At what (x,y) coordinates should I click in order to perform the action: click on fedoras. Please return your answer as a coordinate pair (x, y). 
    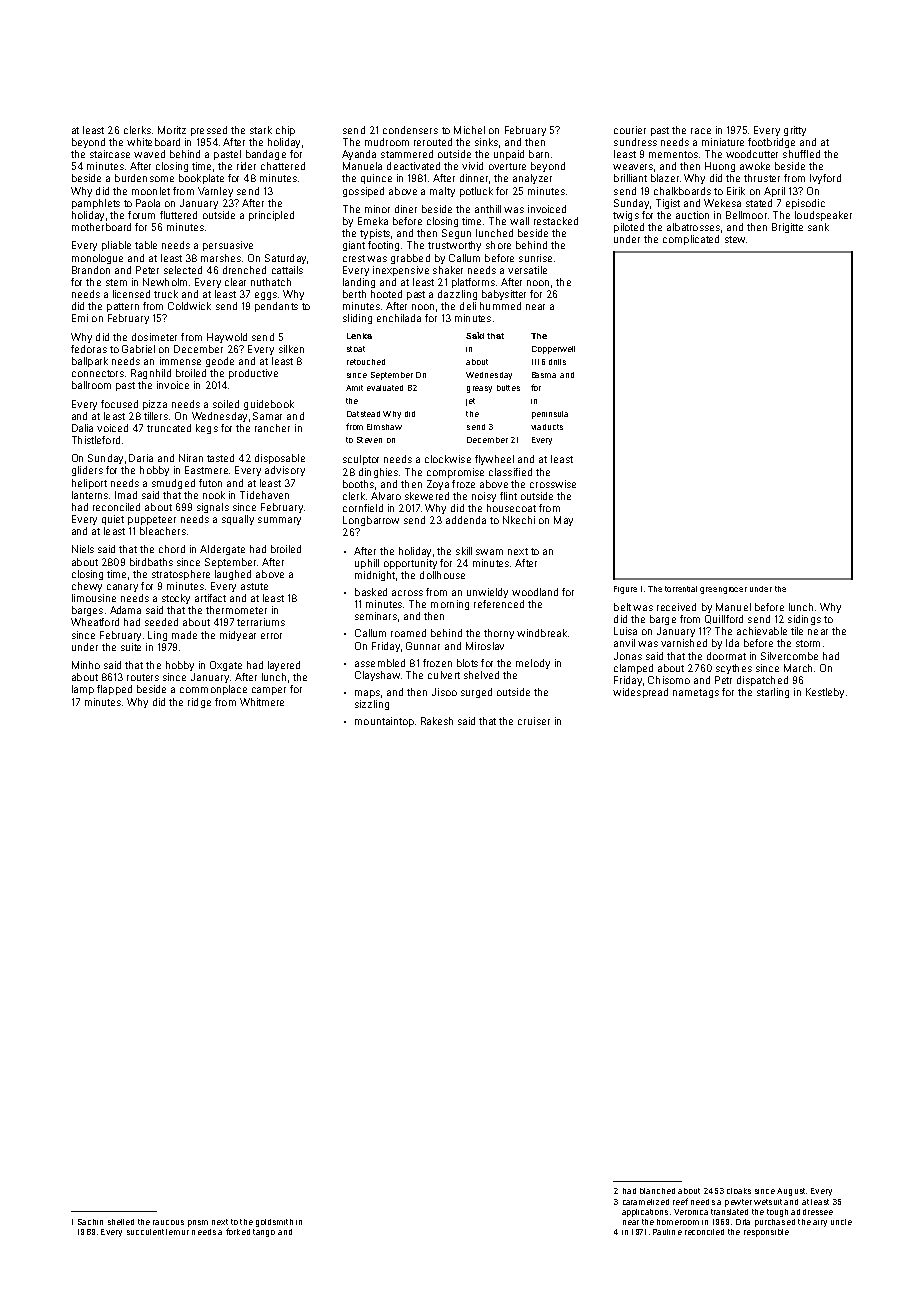
    Looking at the image, I should click on (89, 349).
